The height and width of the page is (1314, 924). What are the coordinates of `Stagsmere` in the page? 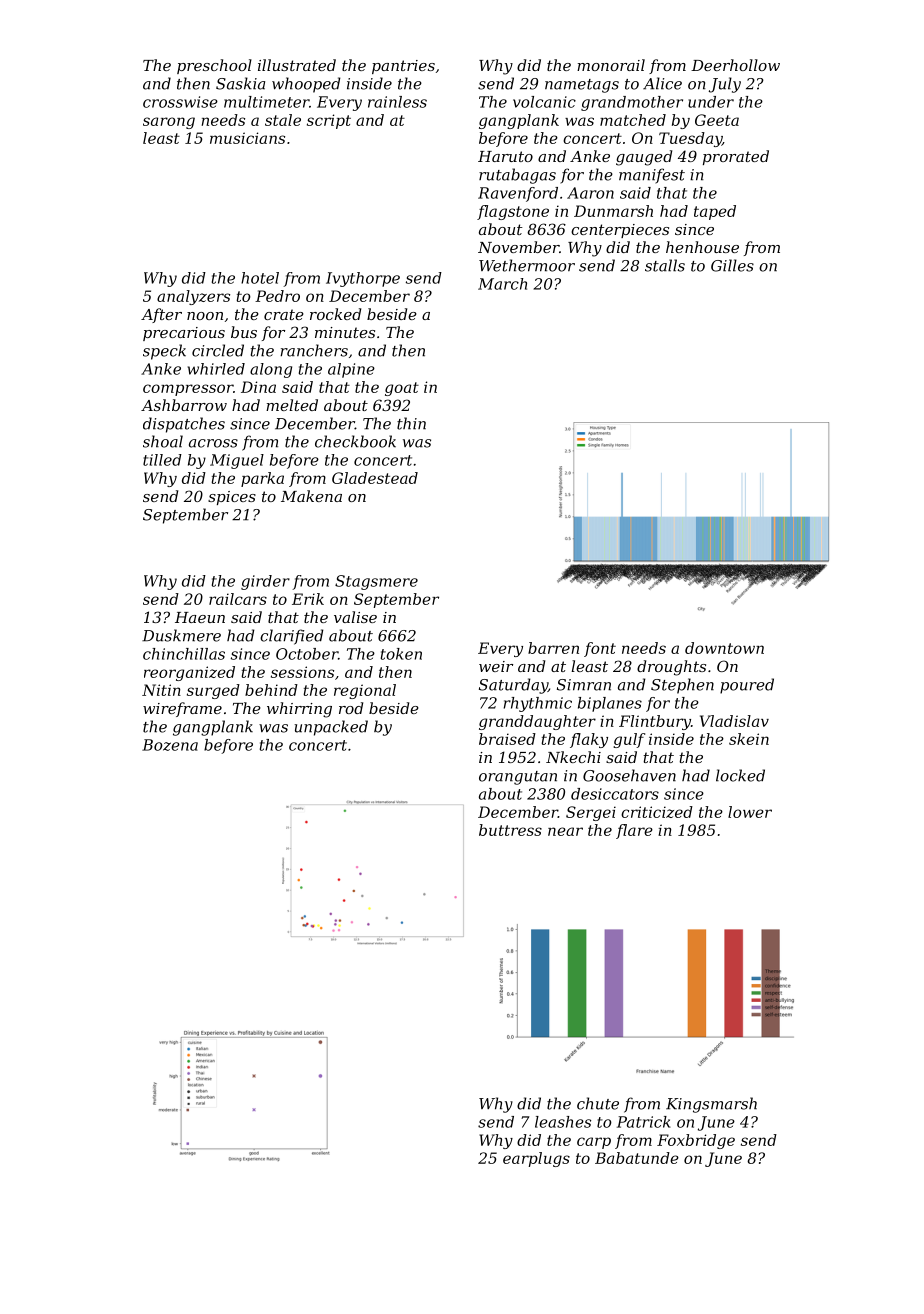 It's located at (376, 582).
